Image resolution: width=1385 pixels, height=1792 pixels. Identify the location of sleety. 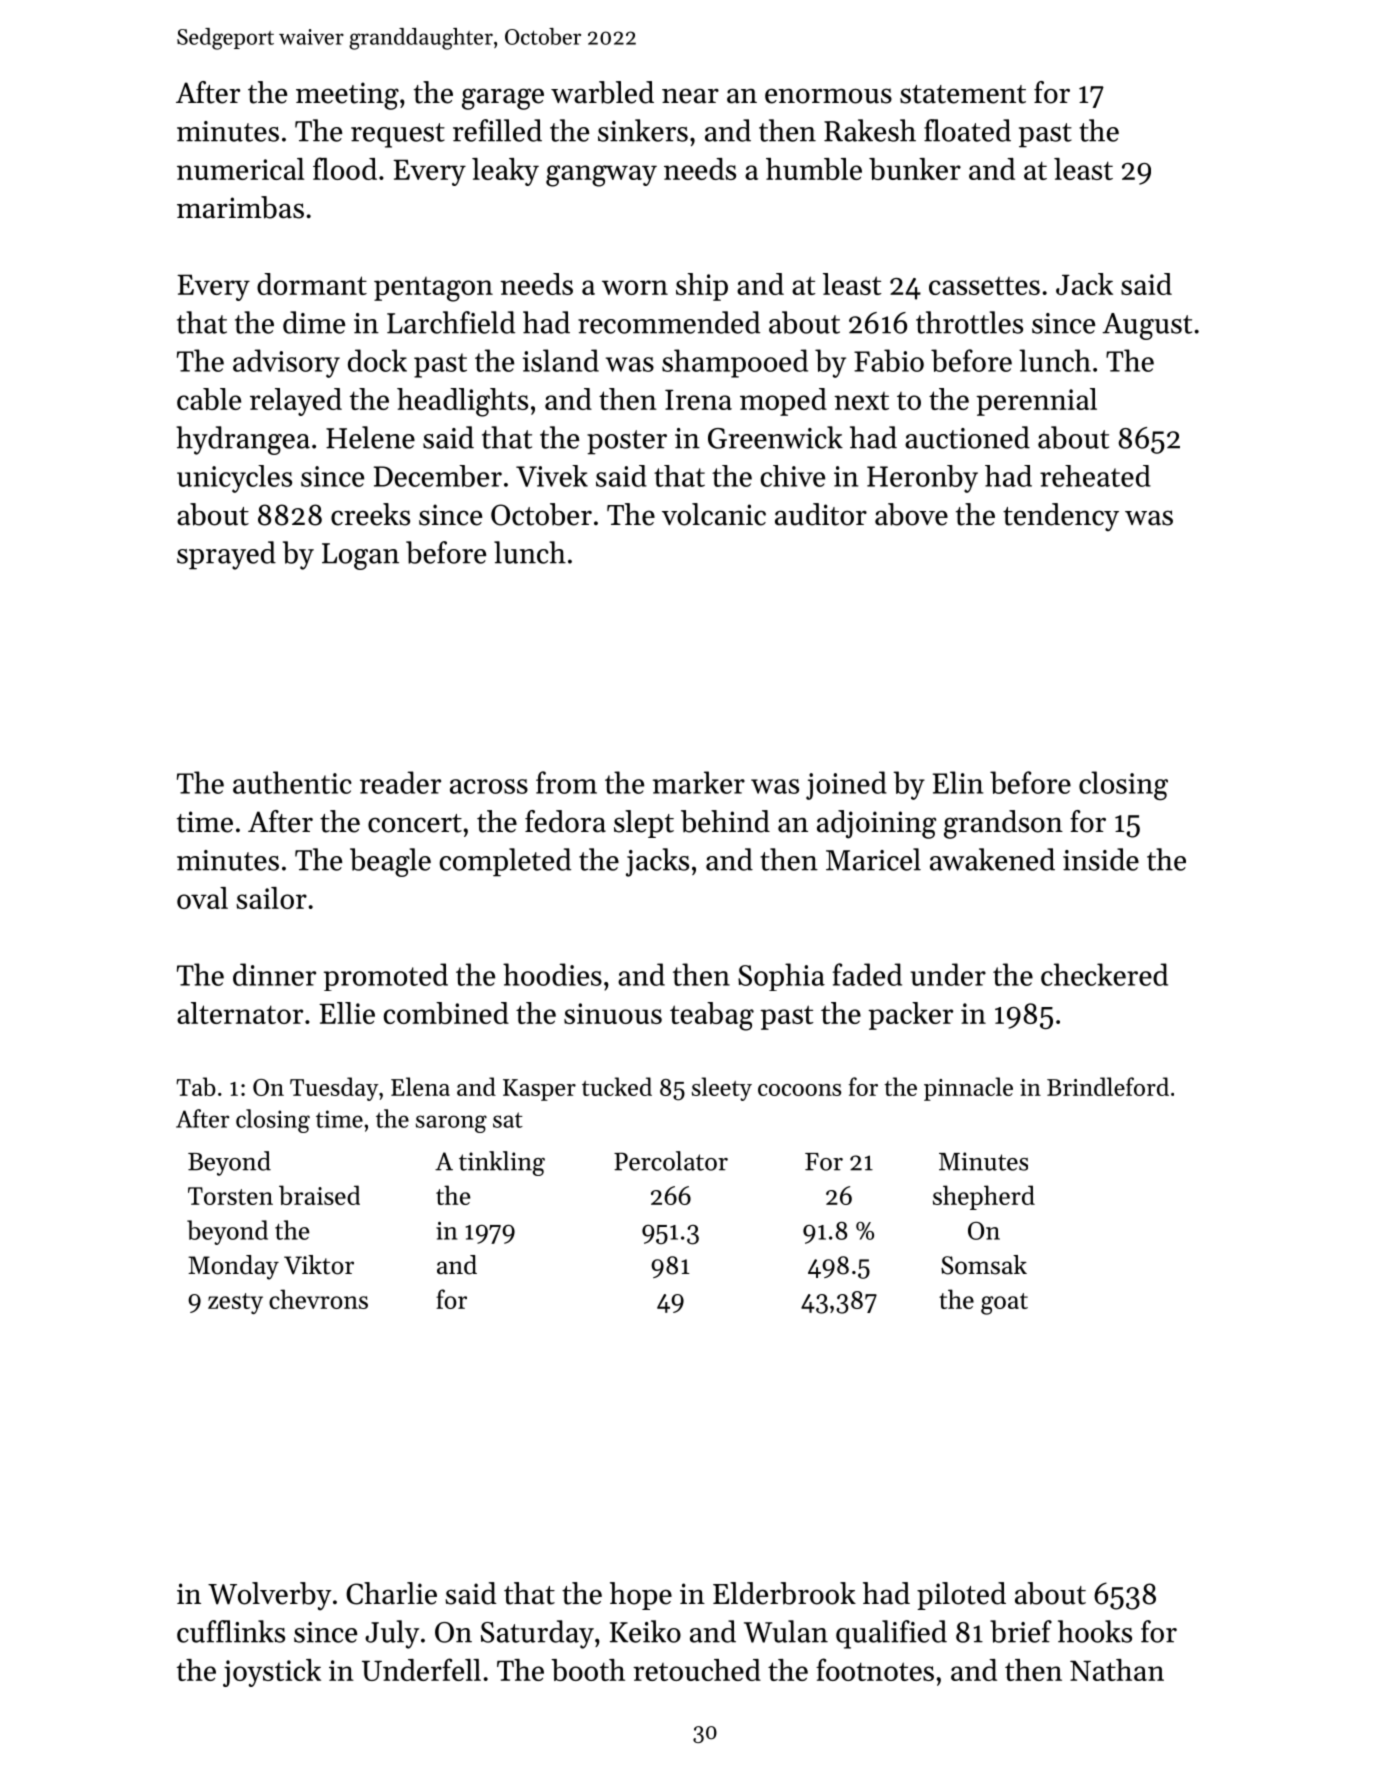
(722, 1089).
